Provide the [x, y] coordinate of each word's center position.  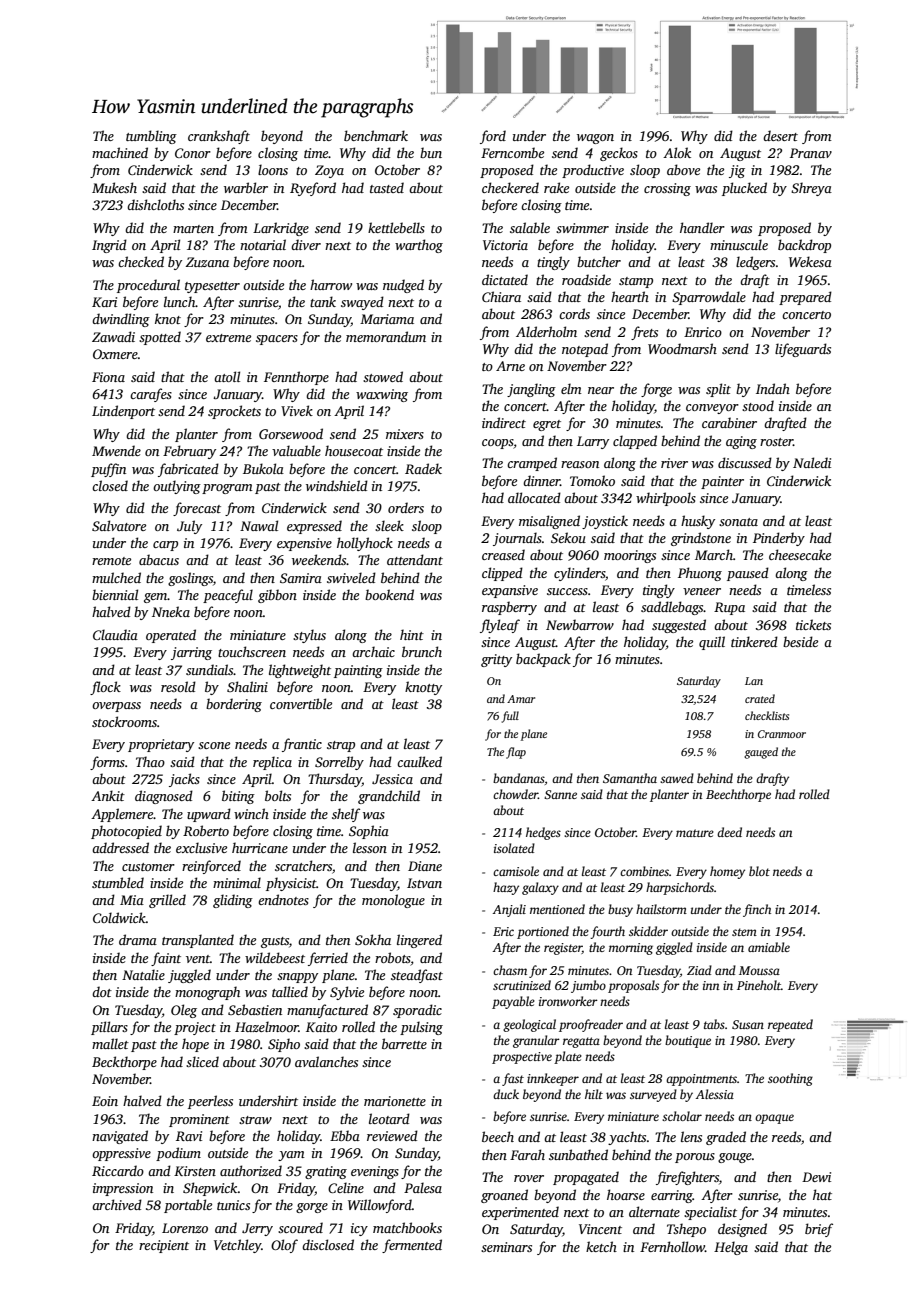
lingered [419, 941]
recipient [164, 1246]
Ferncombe [512, 152]
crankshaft [219, 137]
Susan [748, 1024]
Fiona [108, 377]
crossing [667, 189]
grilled [167, 901]
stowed [383, 376]
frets [644, 333]
